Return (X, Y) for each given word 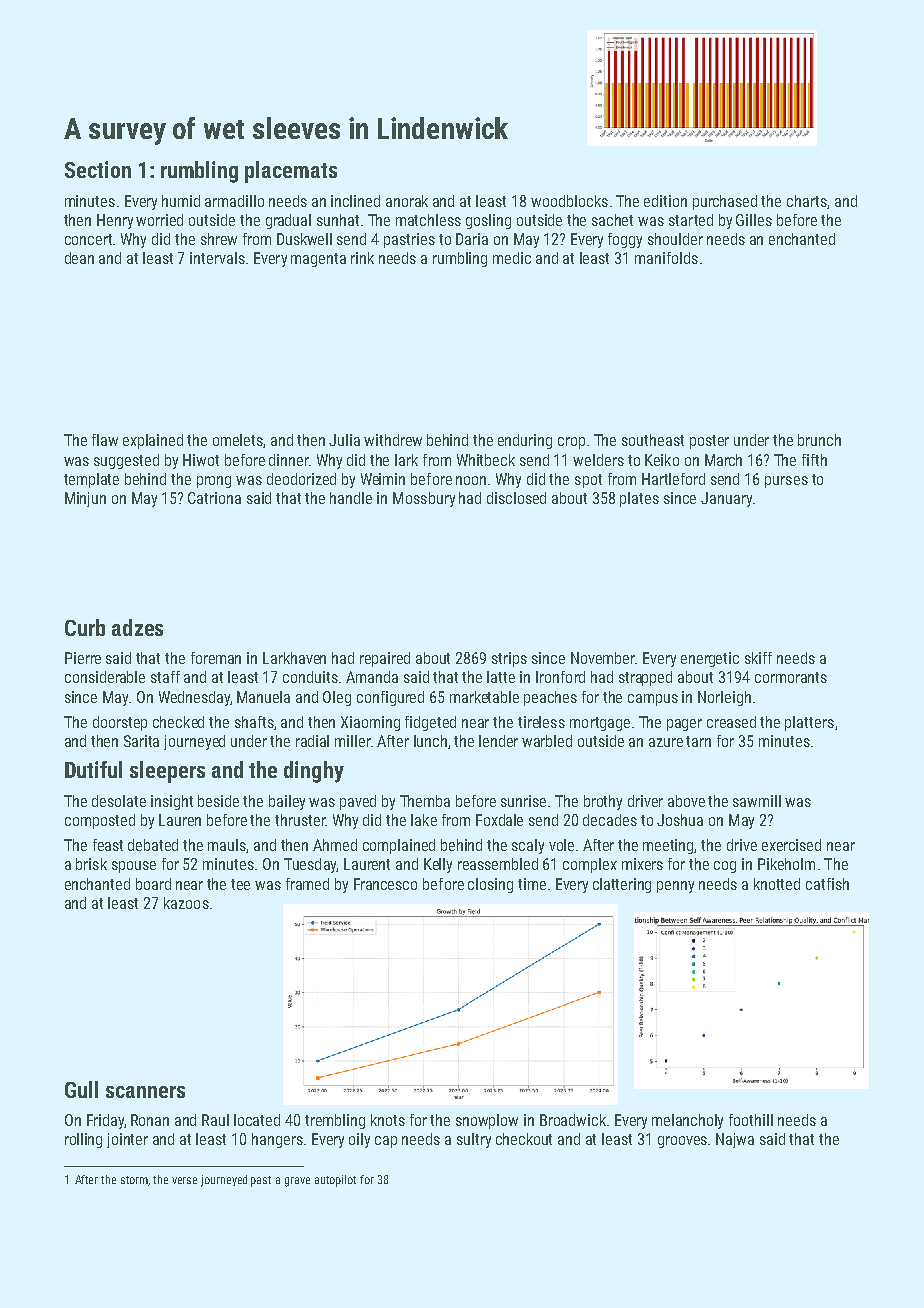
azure (666, 742)
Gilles (754, 220)
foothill (751, 1120)
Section (98, 169)
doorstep (120, 723)
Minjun (85, 499)
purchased (725, 202)
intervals (217, 258)
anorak (407, 201)
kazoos (186, 903)
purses (786, 482)
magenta (318, 260)
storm (134, 1180)
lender (498, 741)
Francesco (385, 884)
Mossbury (424, 499)
